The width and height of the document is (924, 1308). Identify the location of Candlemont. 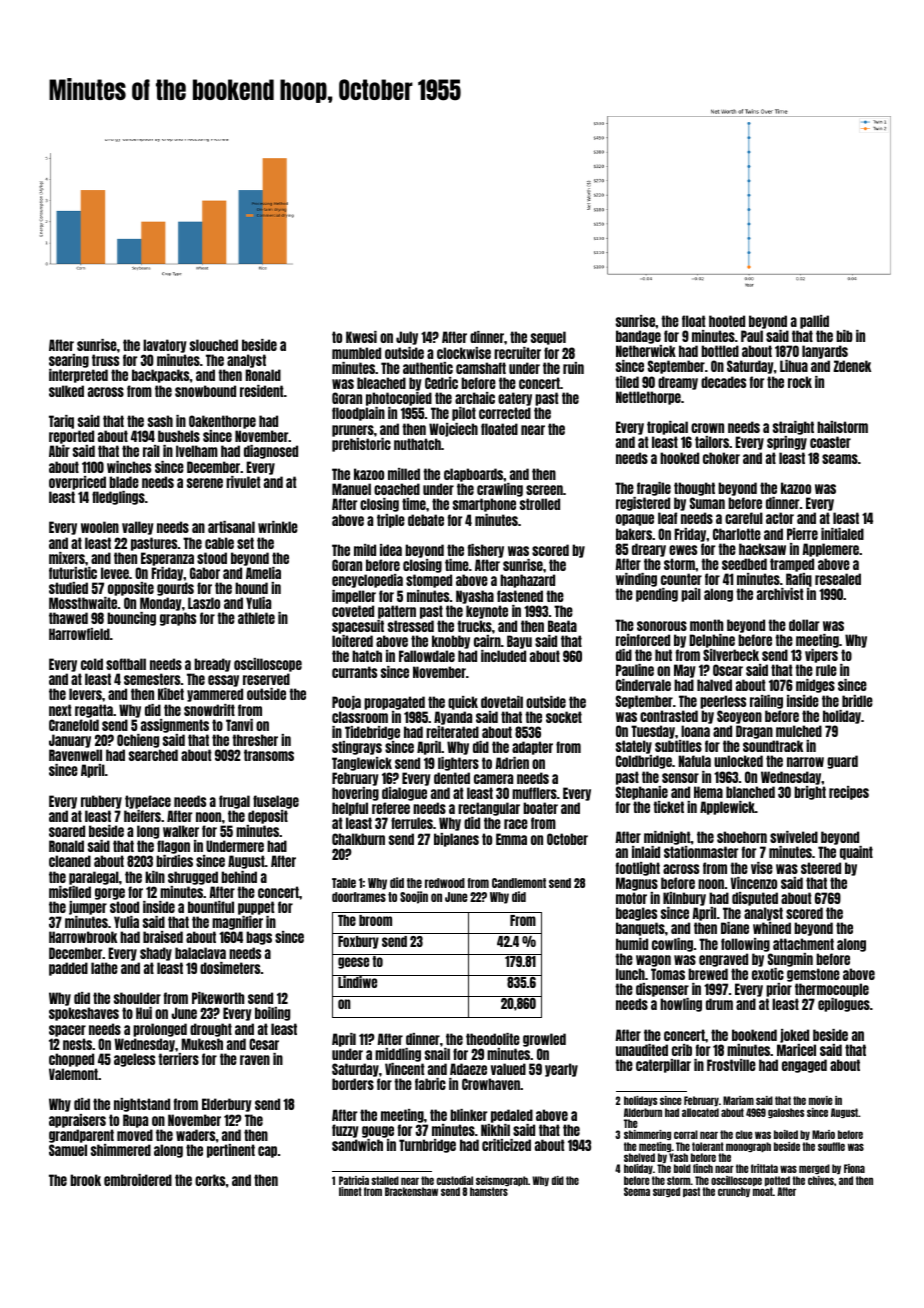
(519, 883).
